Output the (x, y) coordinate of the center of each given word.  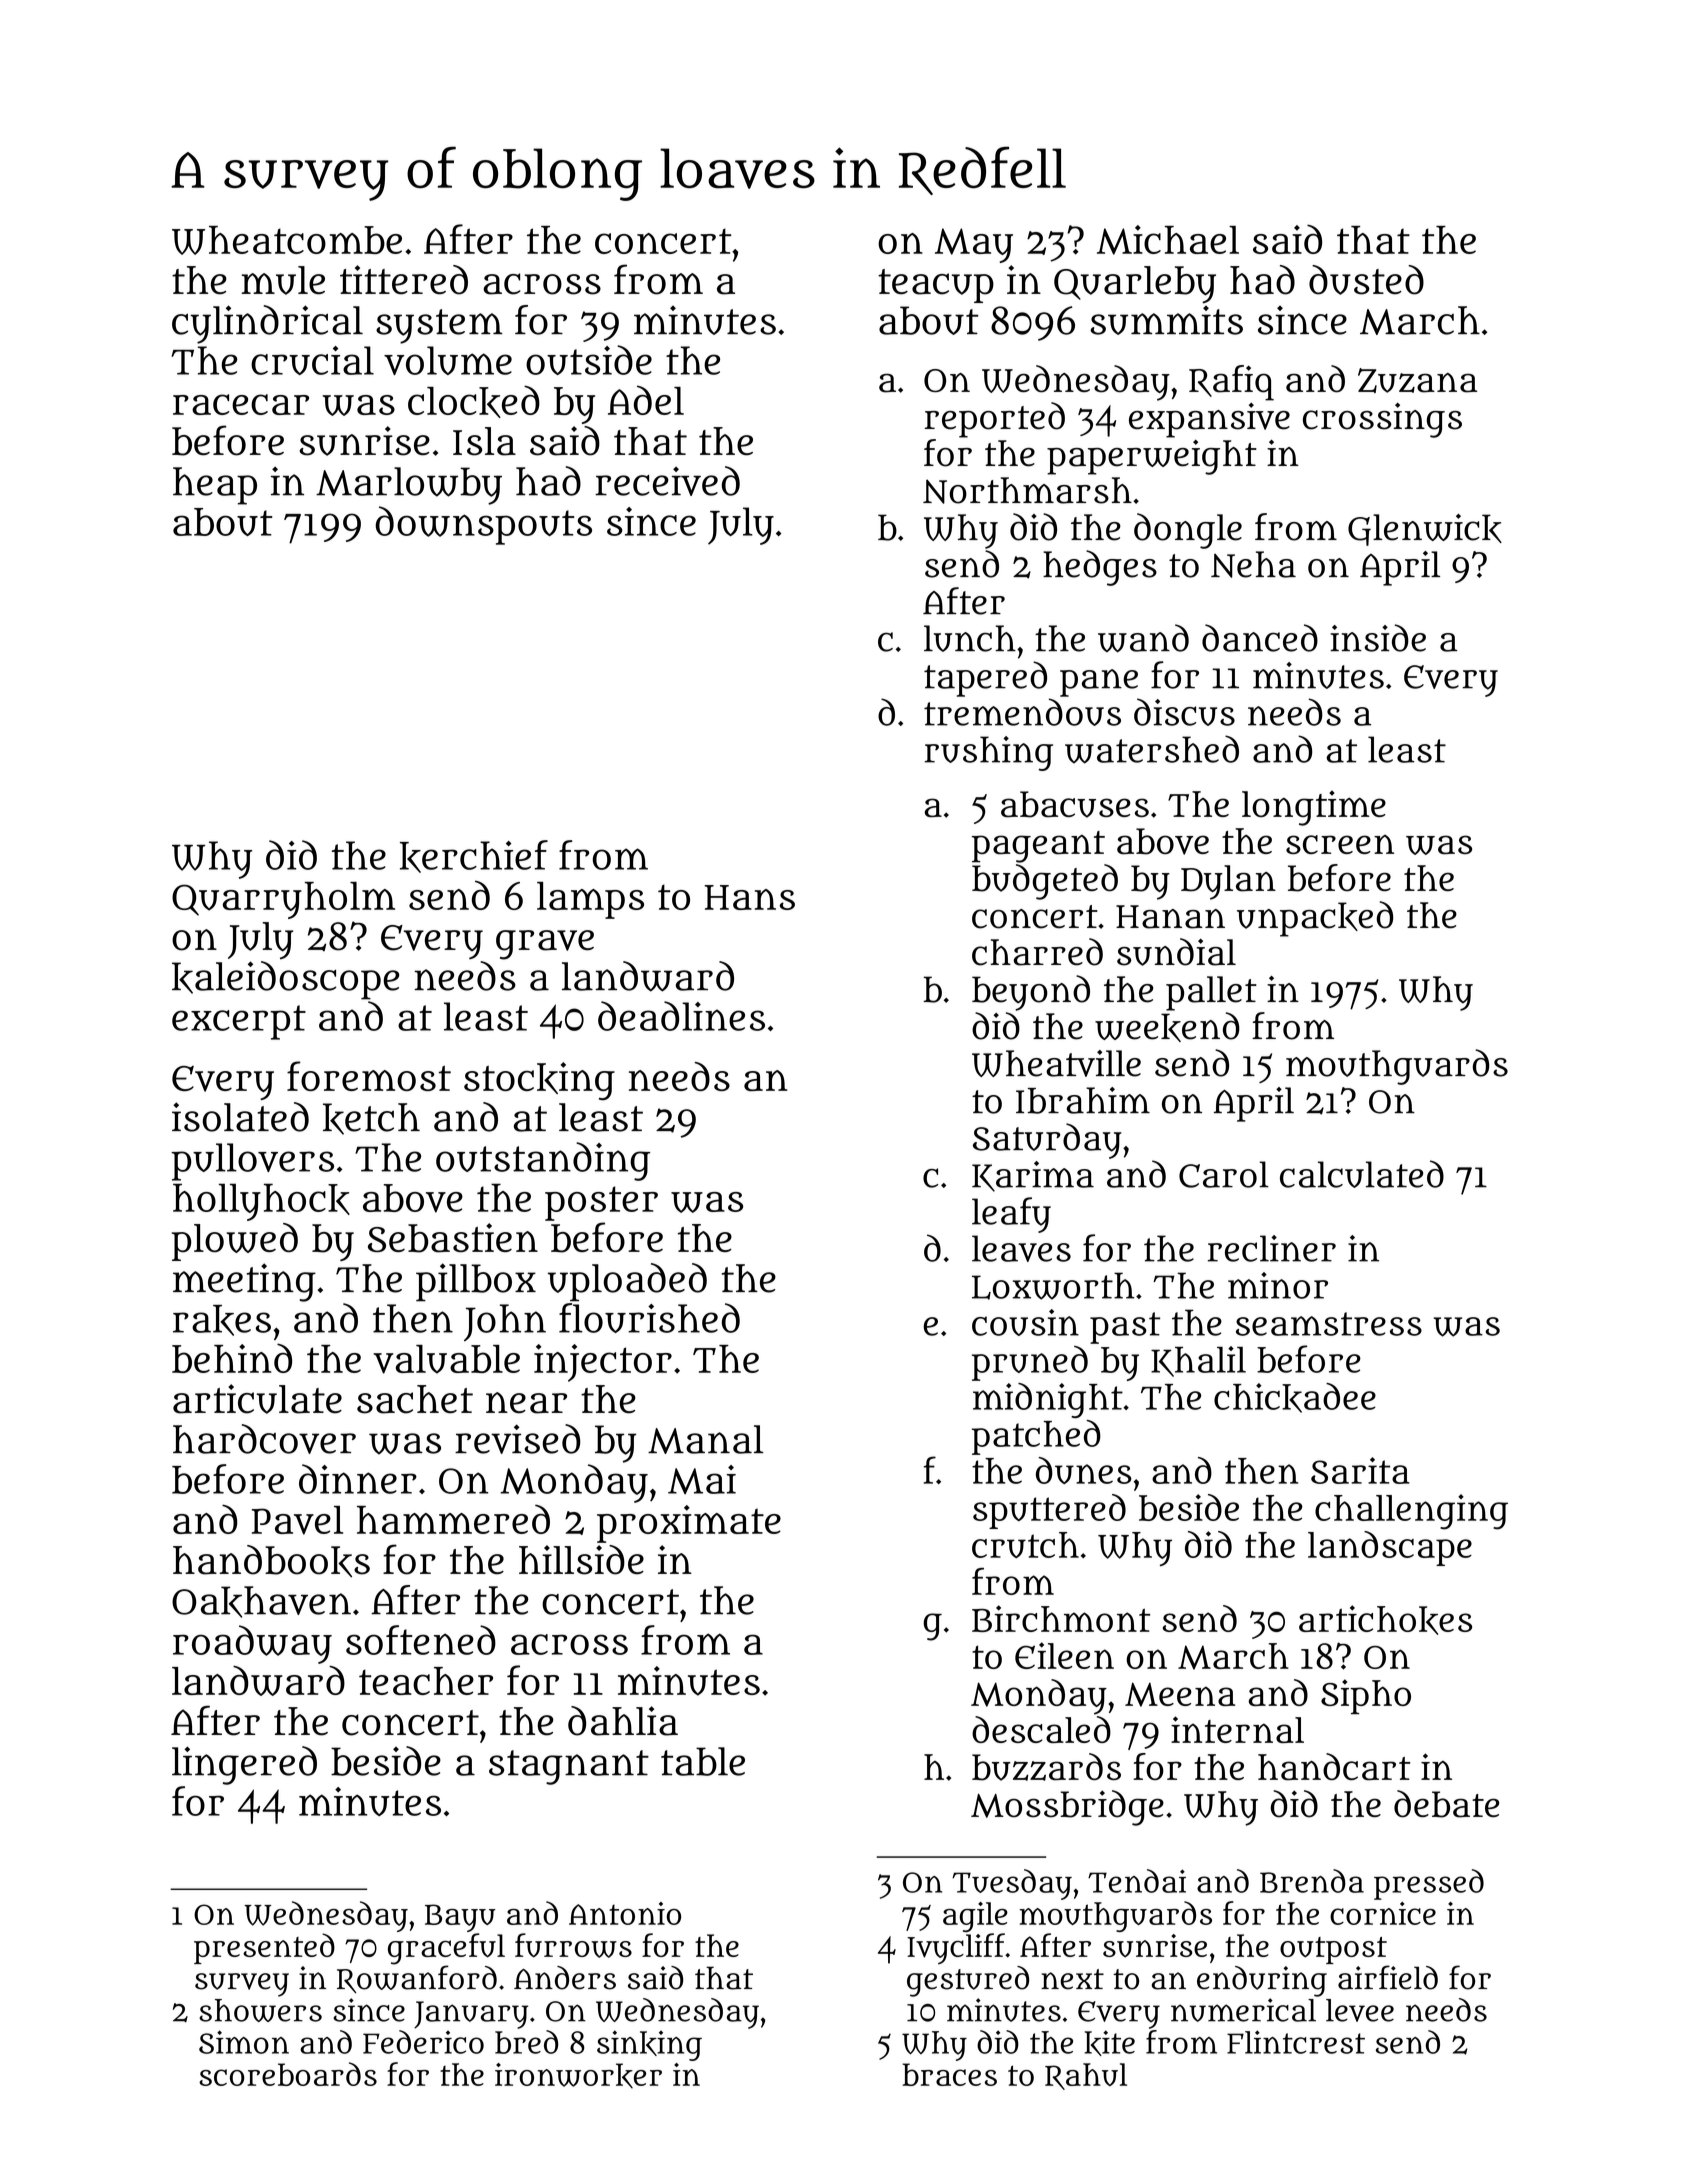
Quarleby (1135, 285)
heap (215, 486)
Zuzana (1417, 380)
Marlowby (409, 486)
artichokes (1385, 1620)
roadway (252, 1644)
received (667, 481)
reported (995, 420)
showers (260, 2010)
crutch (1025, 1545)
